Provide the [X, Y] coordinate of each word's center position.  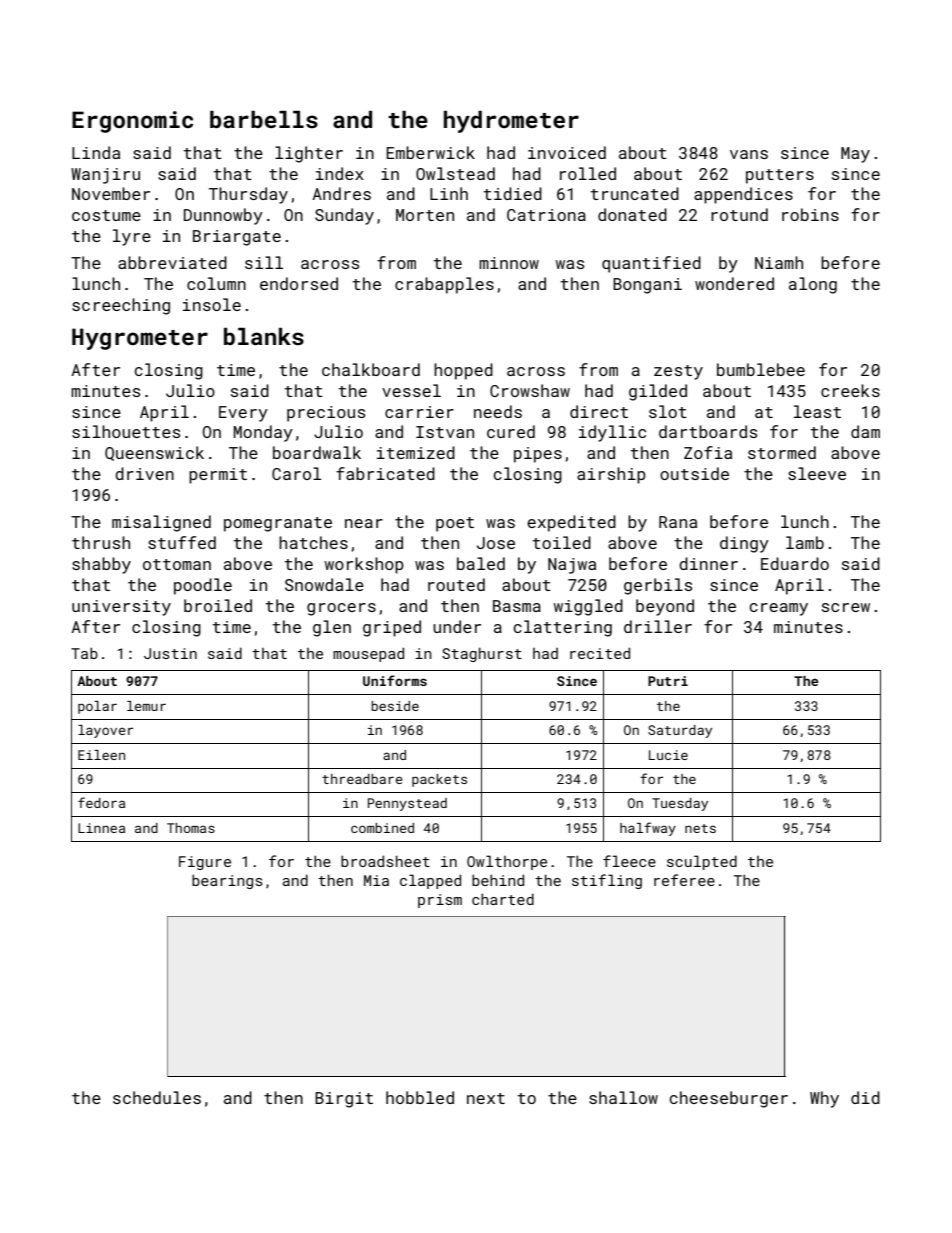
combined [382, 828]
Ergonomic [132, 122]
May [855, 155]
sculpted [702, 862]
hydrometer [511, 122]
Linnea [101, 828]
